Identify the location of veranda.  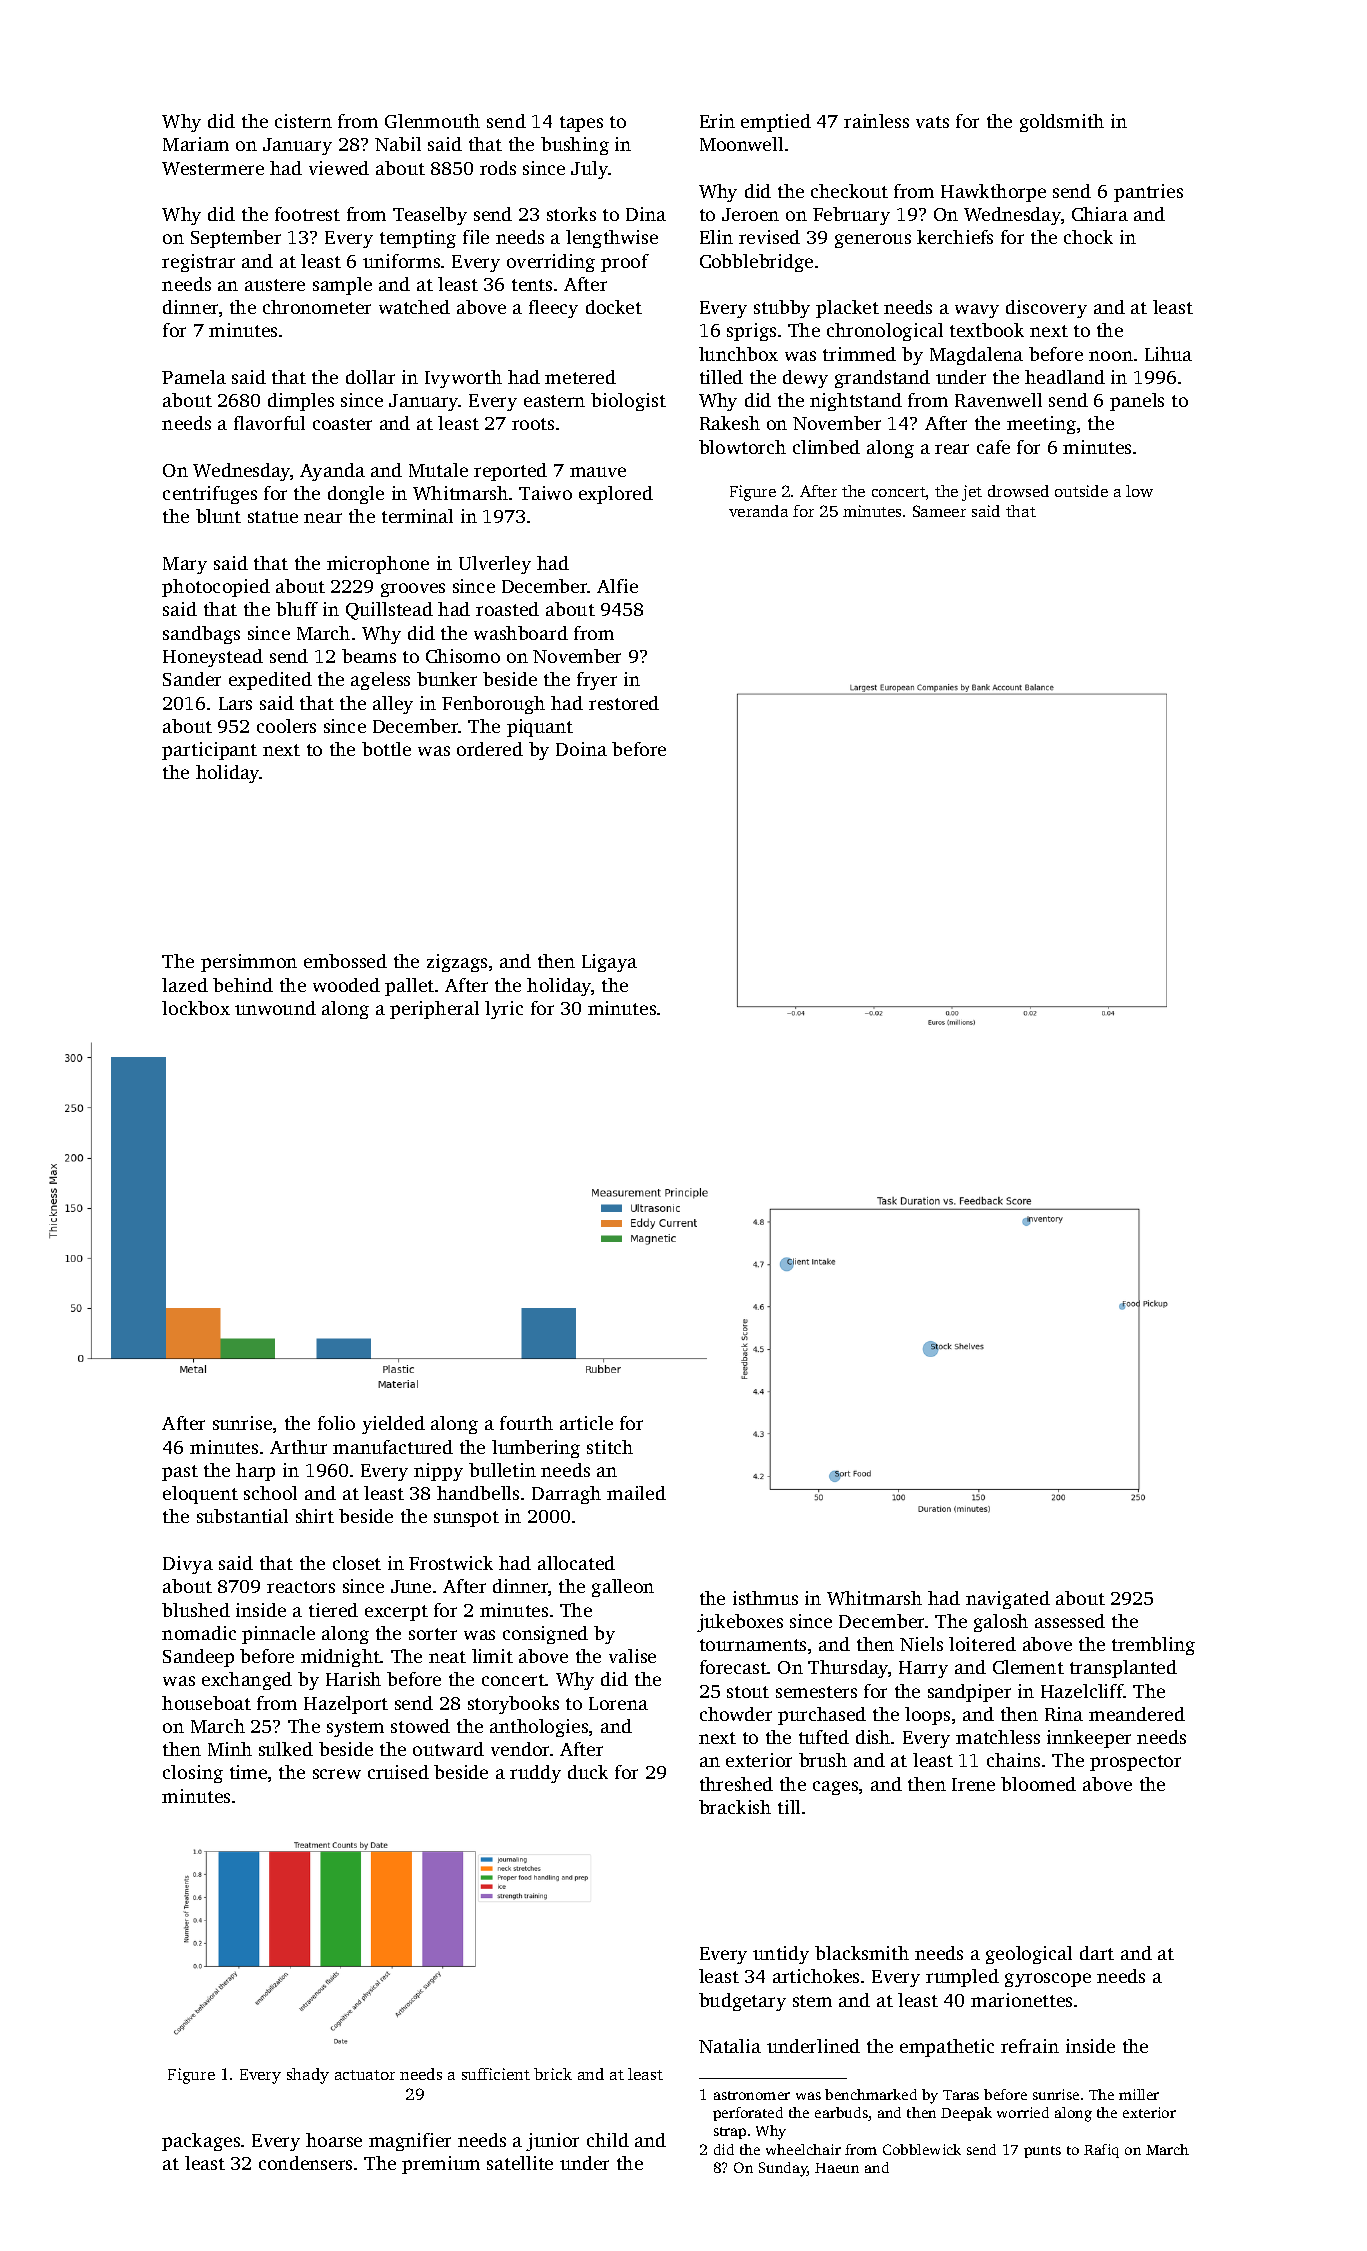
(758, 511).
